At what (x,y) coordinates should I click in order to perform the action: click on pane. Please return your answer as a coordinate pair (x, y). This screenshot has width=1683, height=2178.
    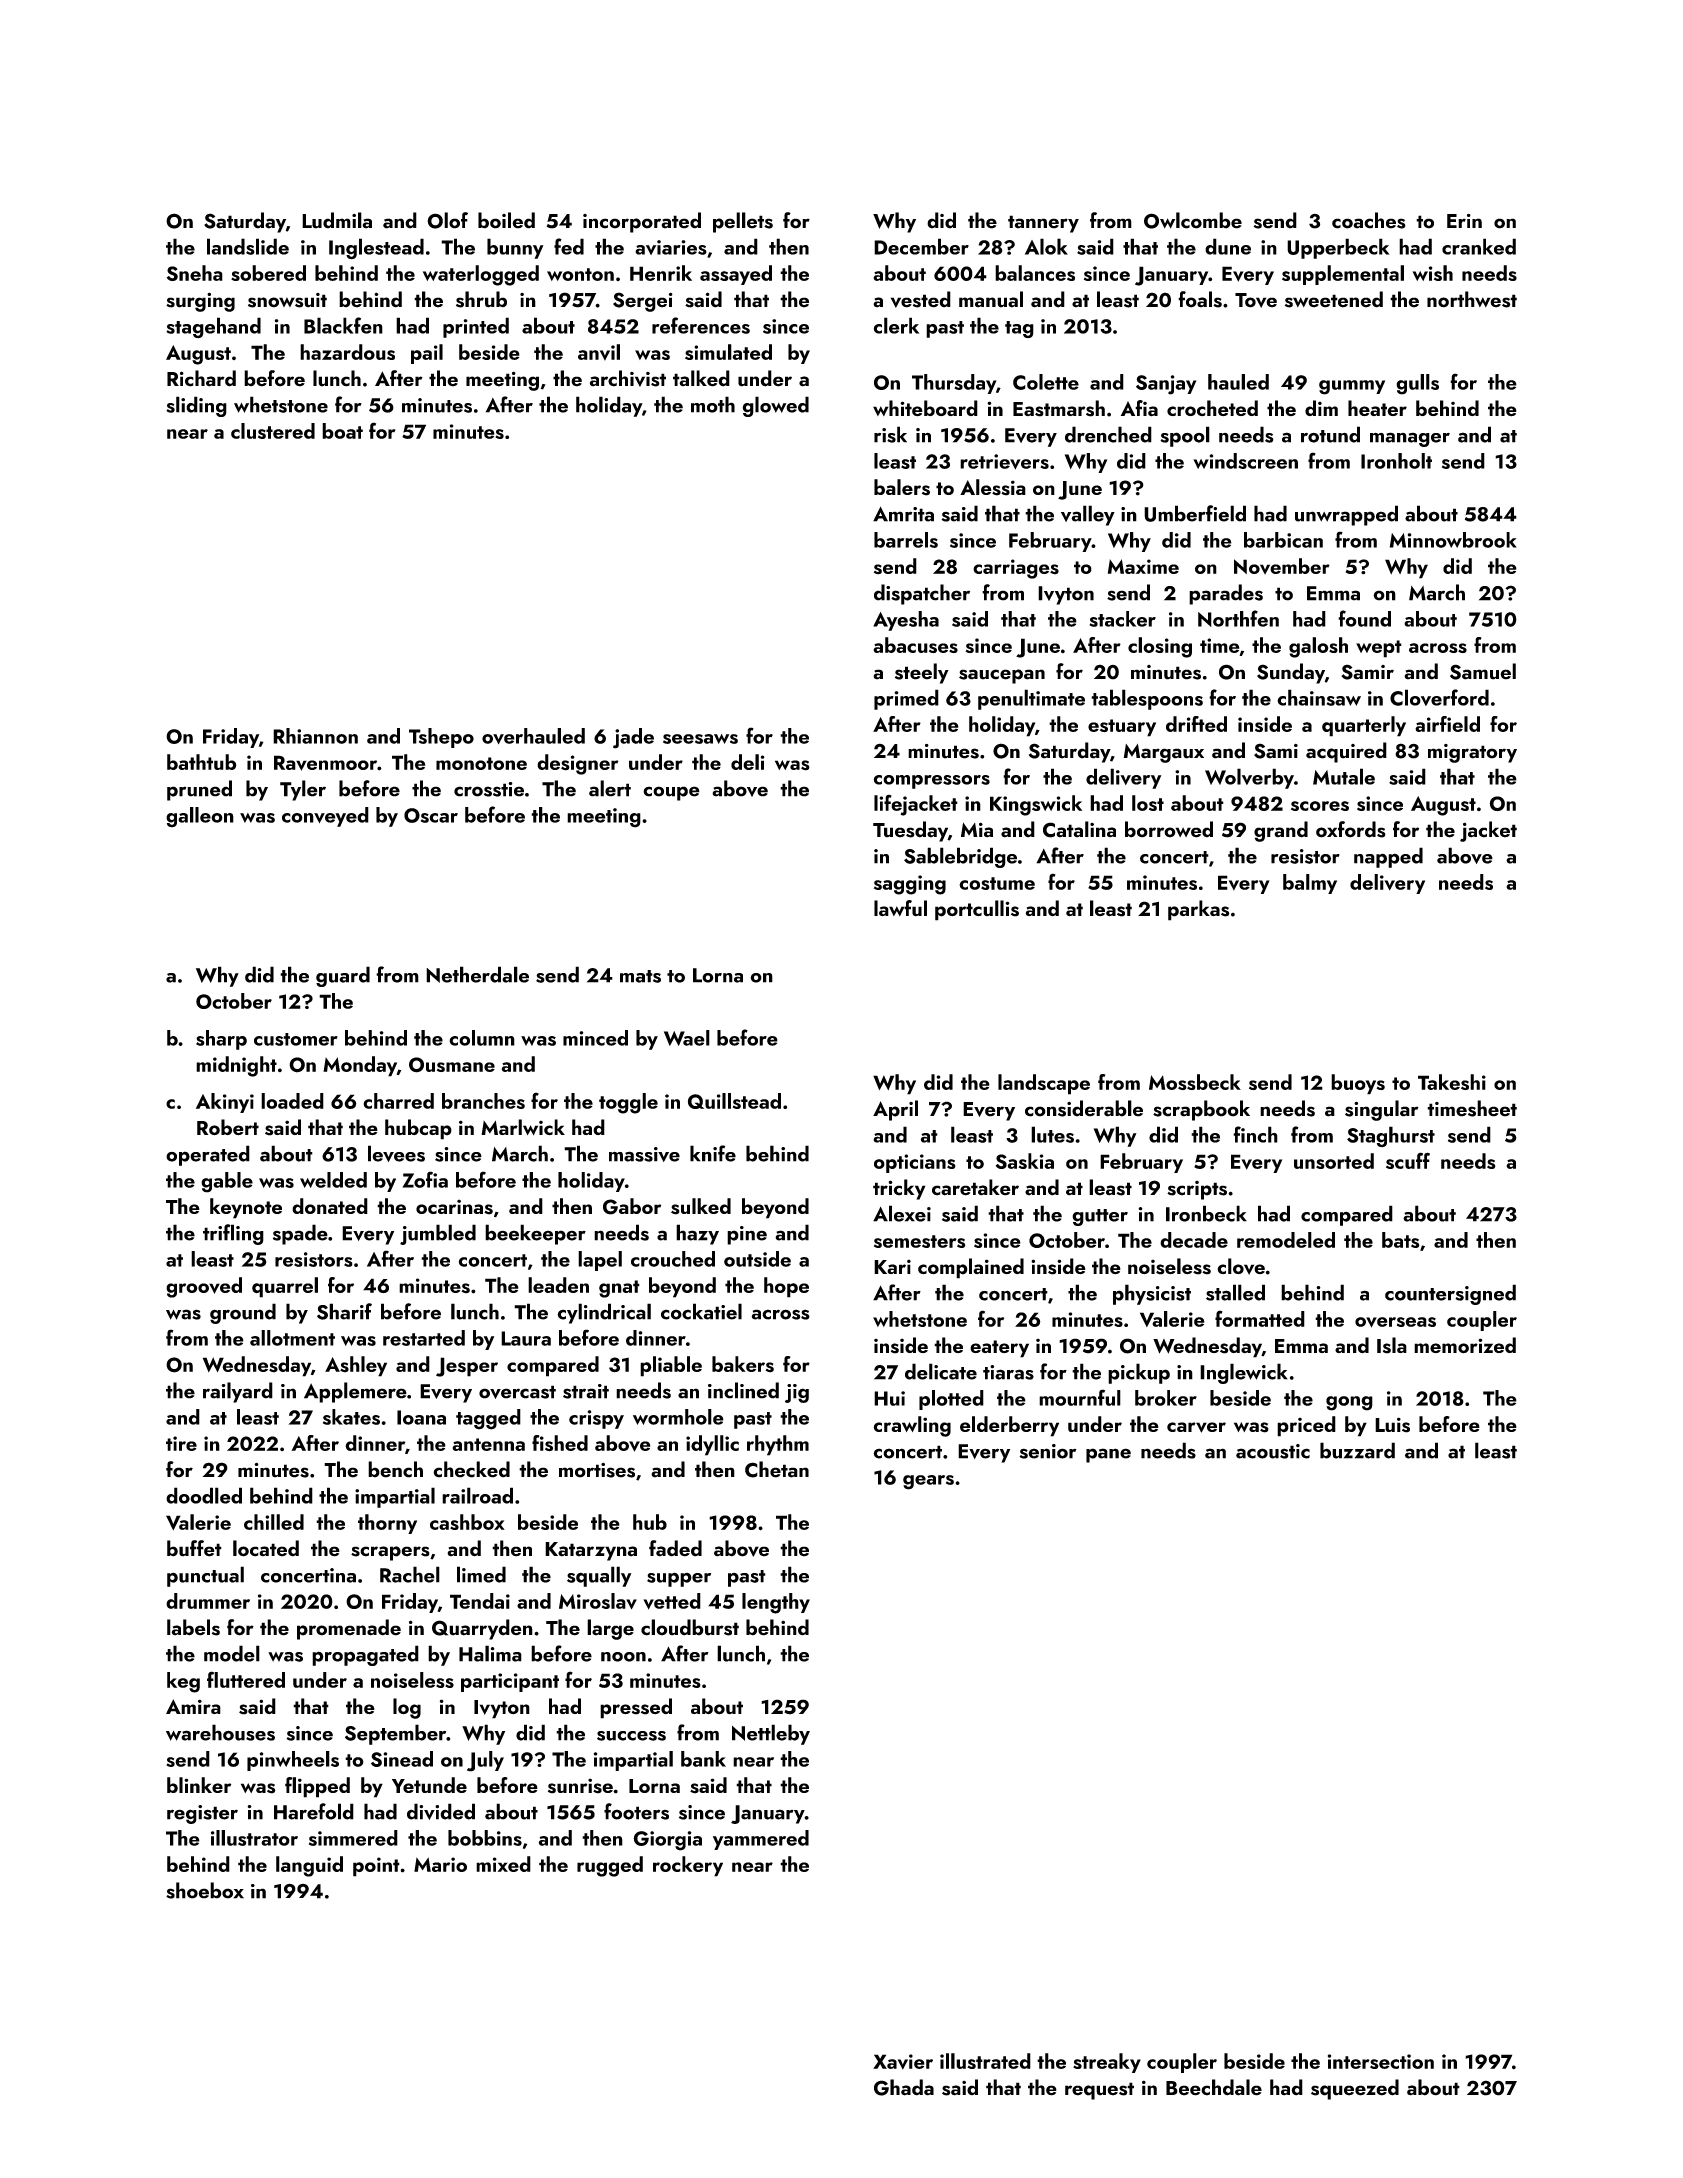
    Looking at the image, I should click on (1108, 1455).
